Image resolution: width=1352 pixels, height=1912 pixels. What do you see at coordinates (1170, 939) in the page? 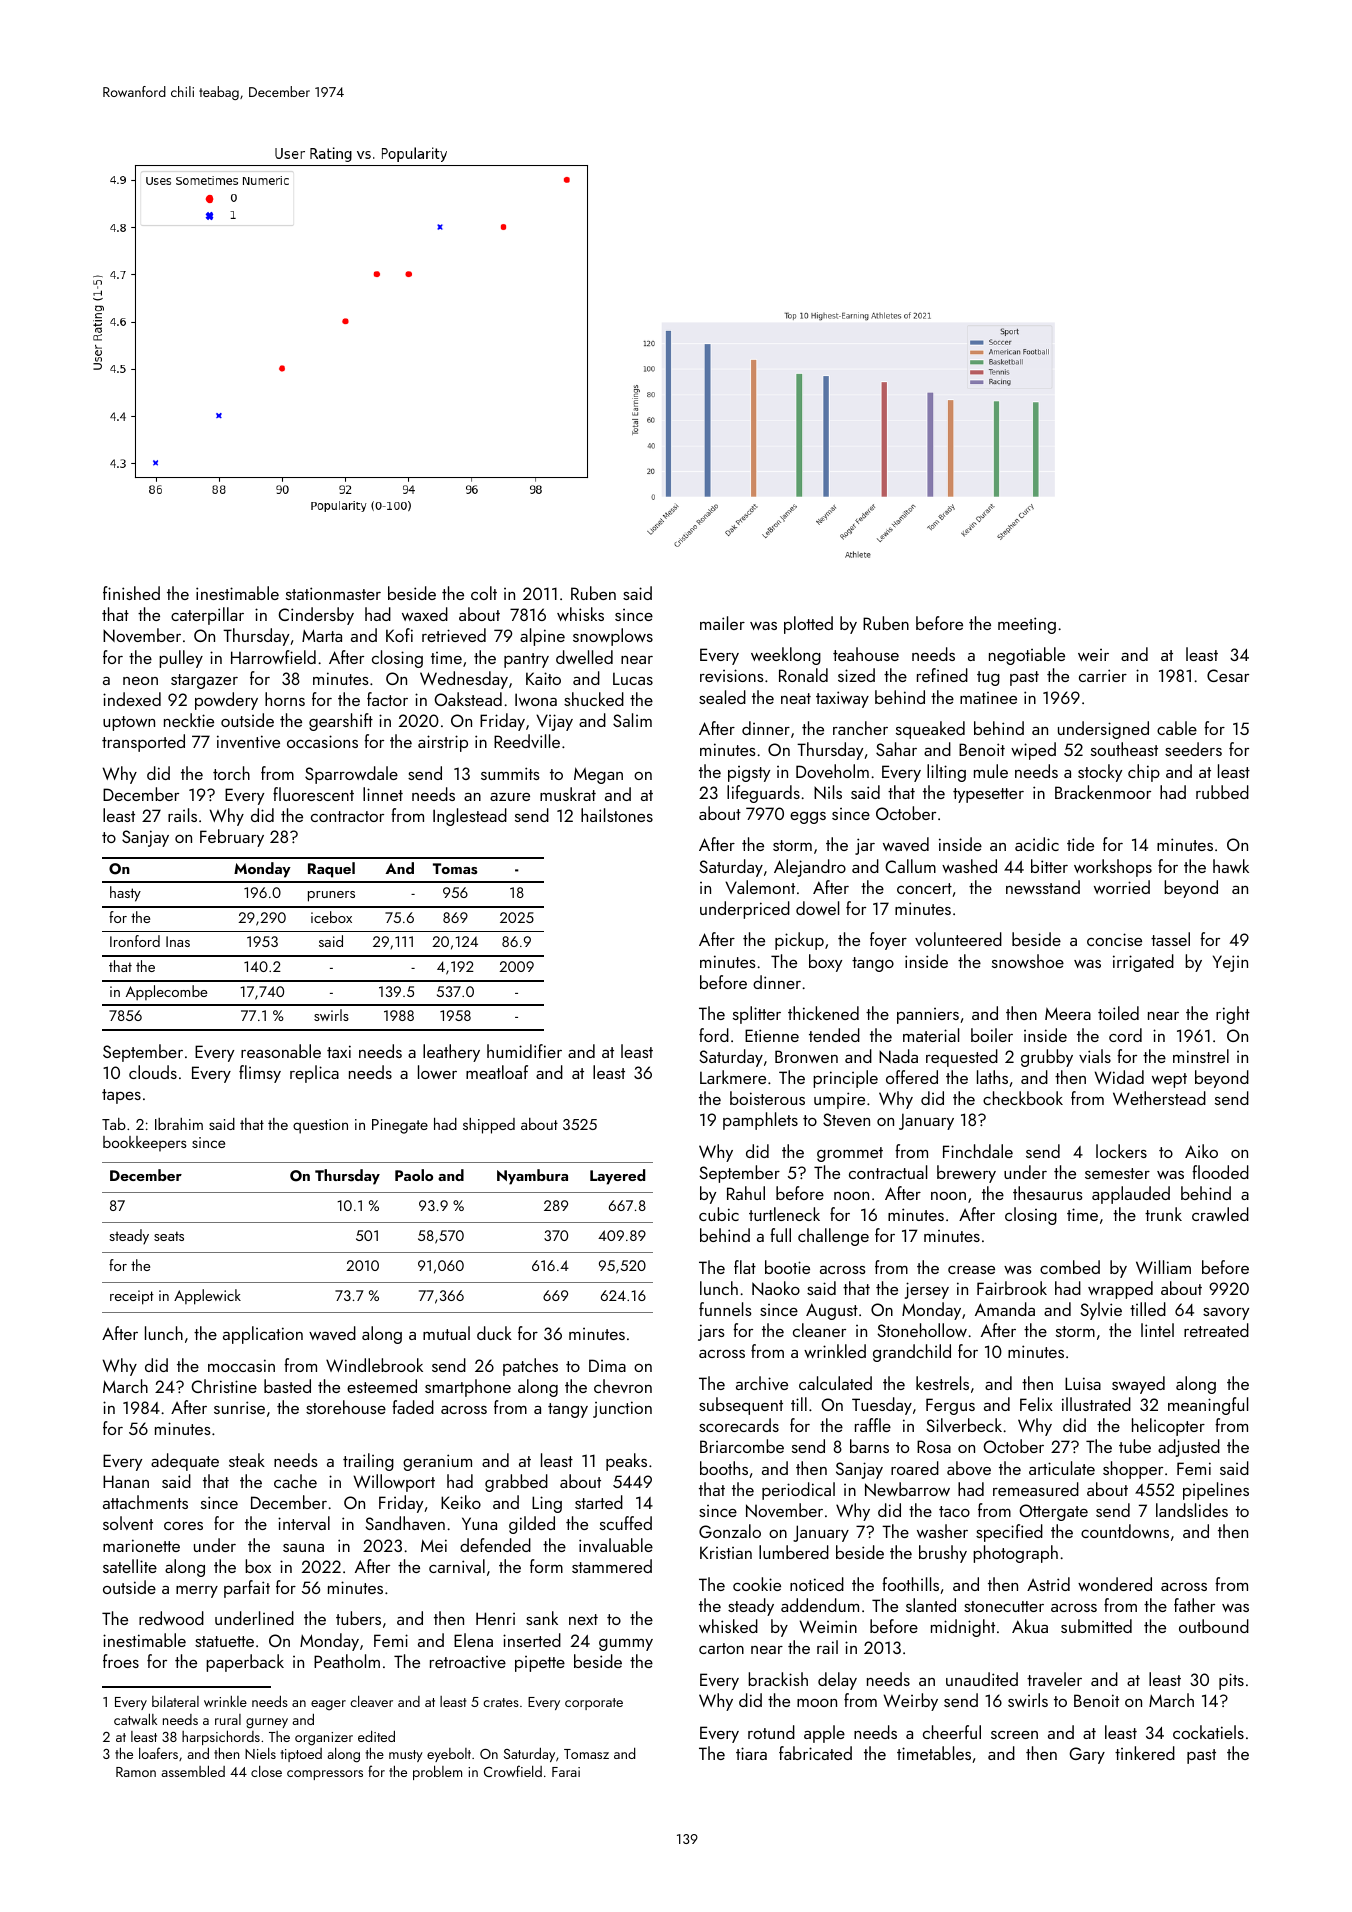
I see `tassel` at bounding box center [1170, 939].
